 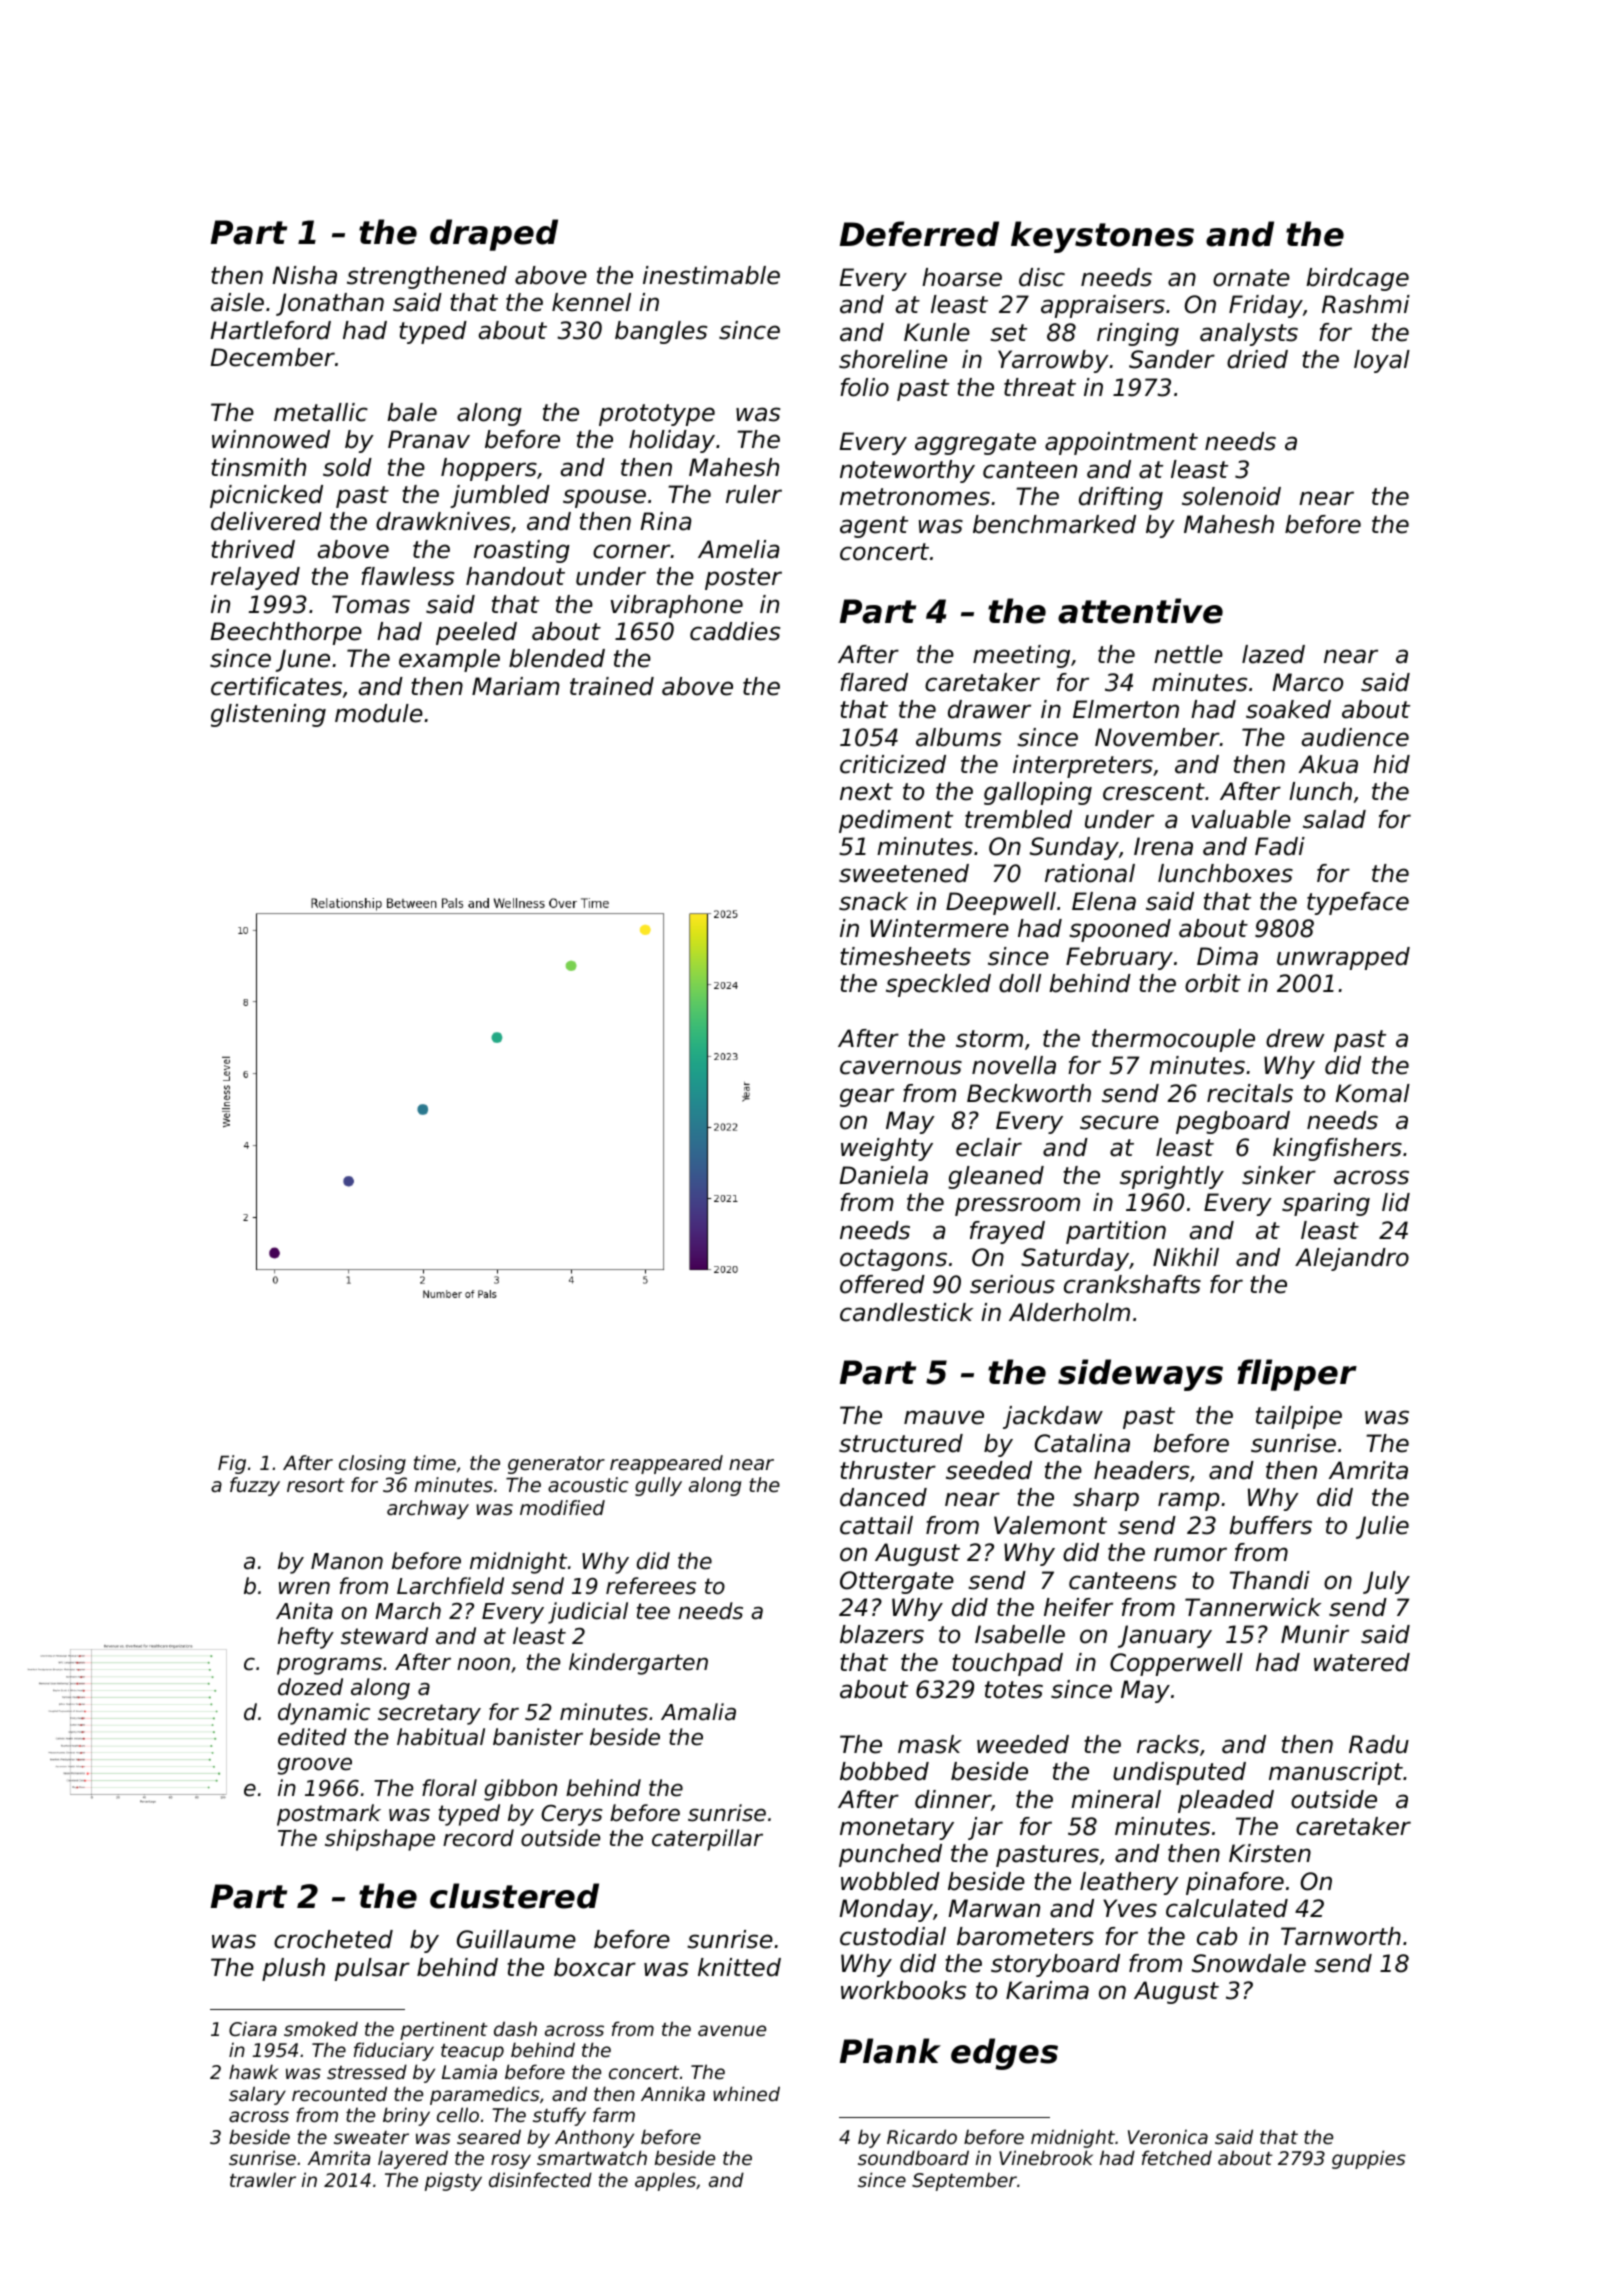 I want to click on calculated, so click(x=1227, y=1908).
